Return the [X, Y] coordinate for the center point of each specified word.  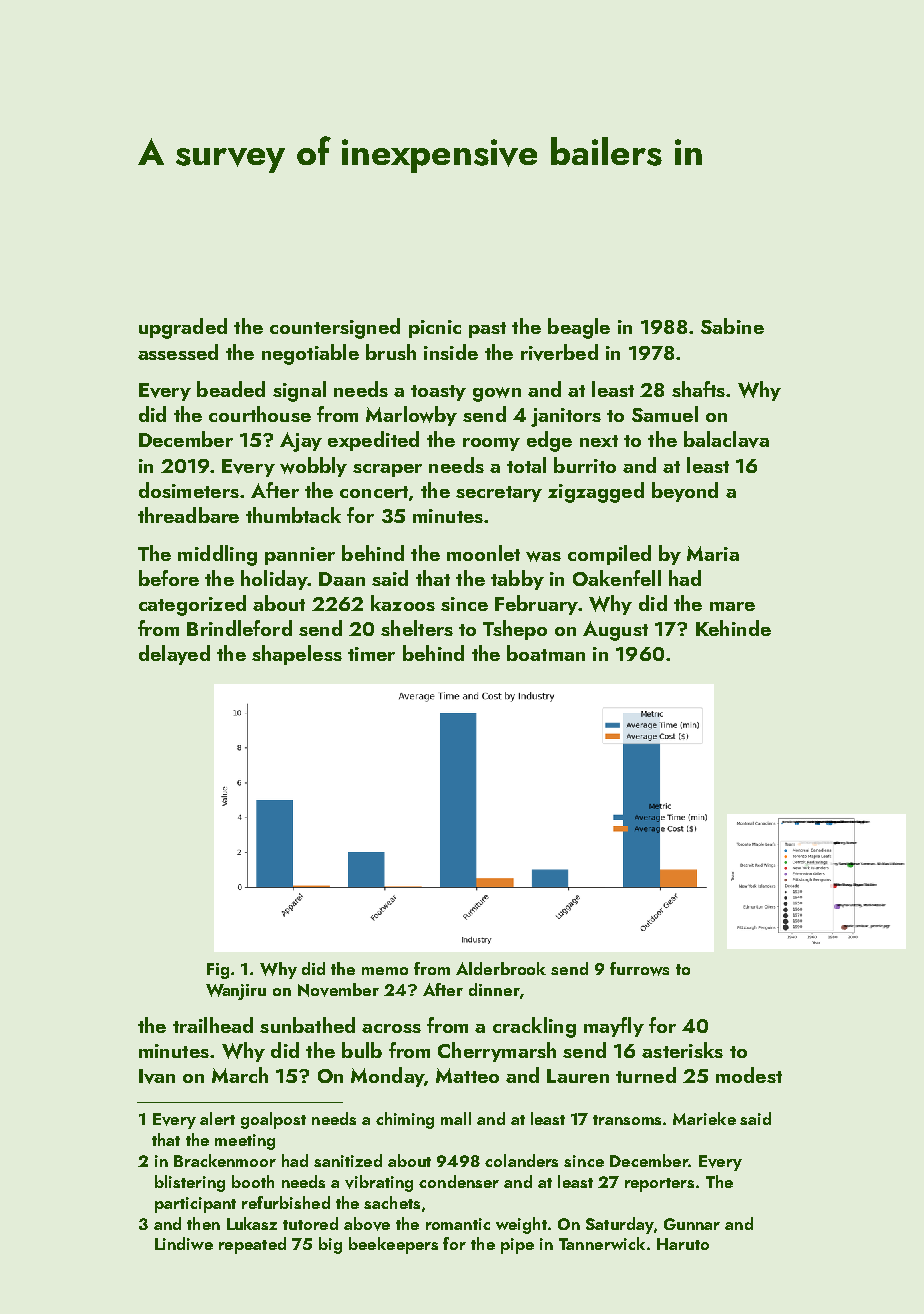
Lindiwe [184, 1243]
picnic [435, 329]
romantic [458, 1224]
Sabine [732, 326]
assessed [178, 352]
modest [749, 1075]
